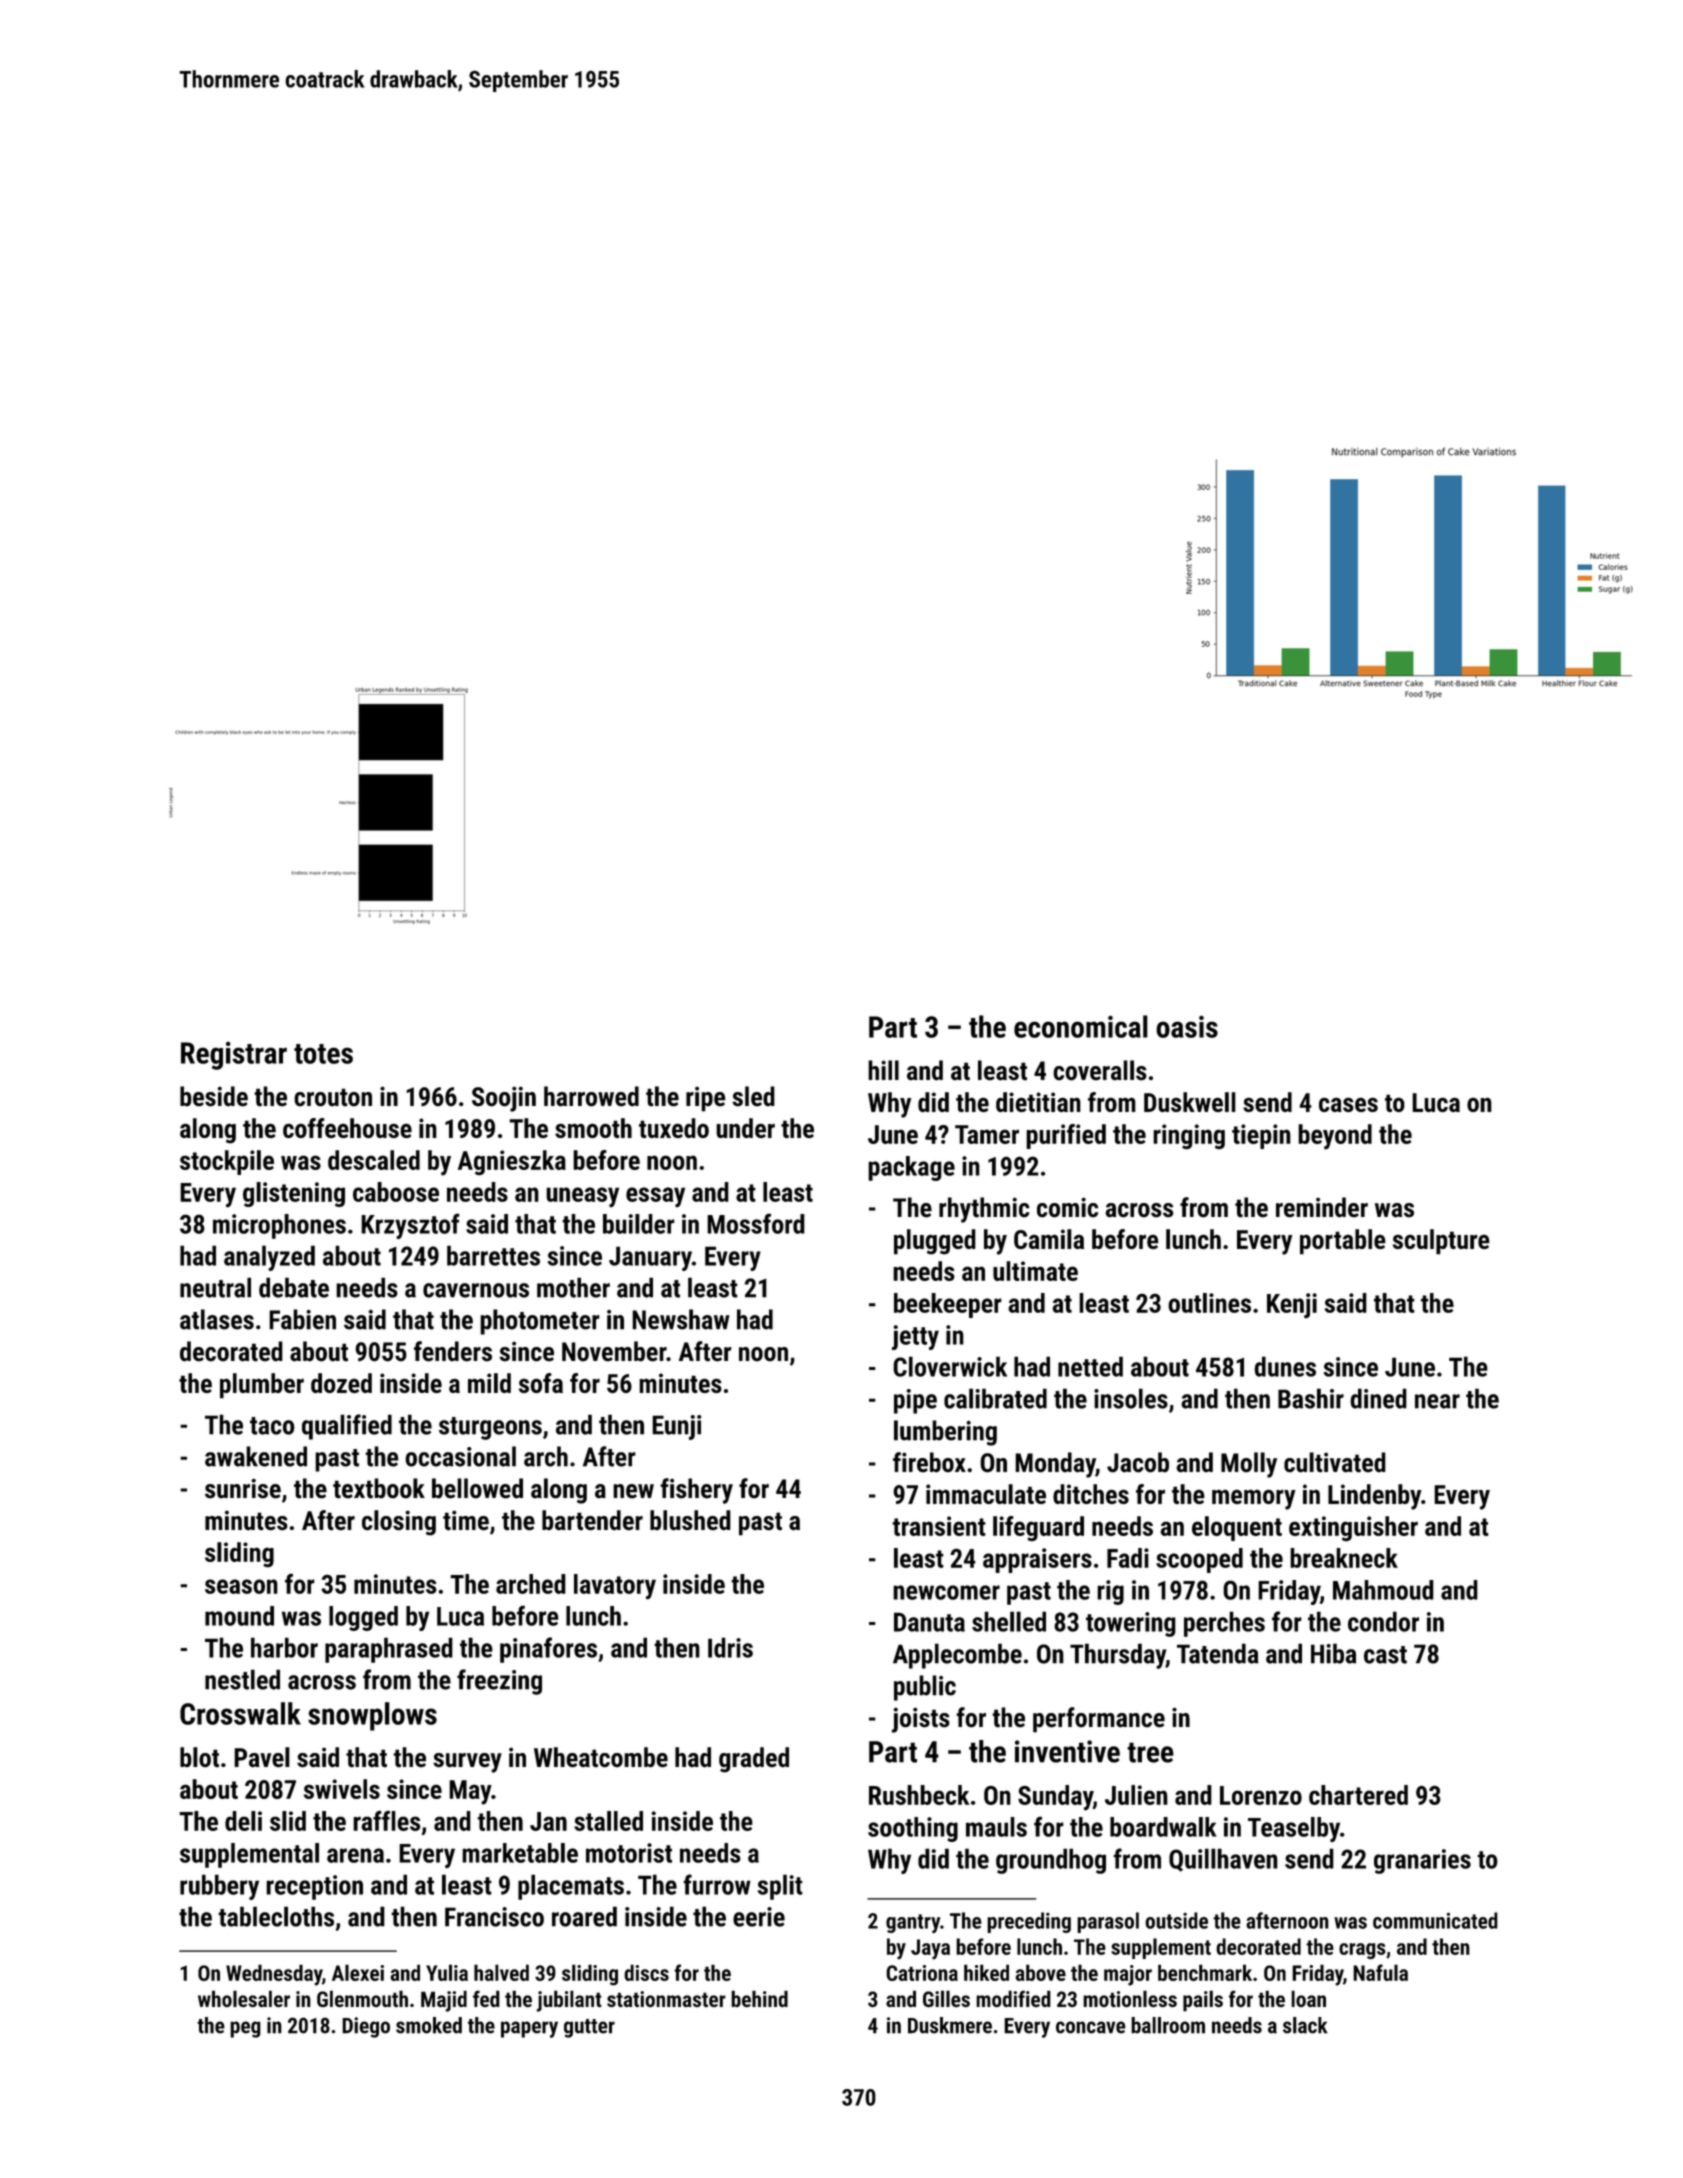 This screenshot has width=1683, height=2178. I want to click on sunrise, so click(243, 1488).
